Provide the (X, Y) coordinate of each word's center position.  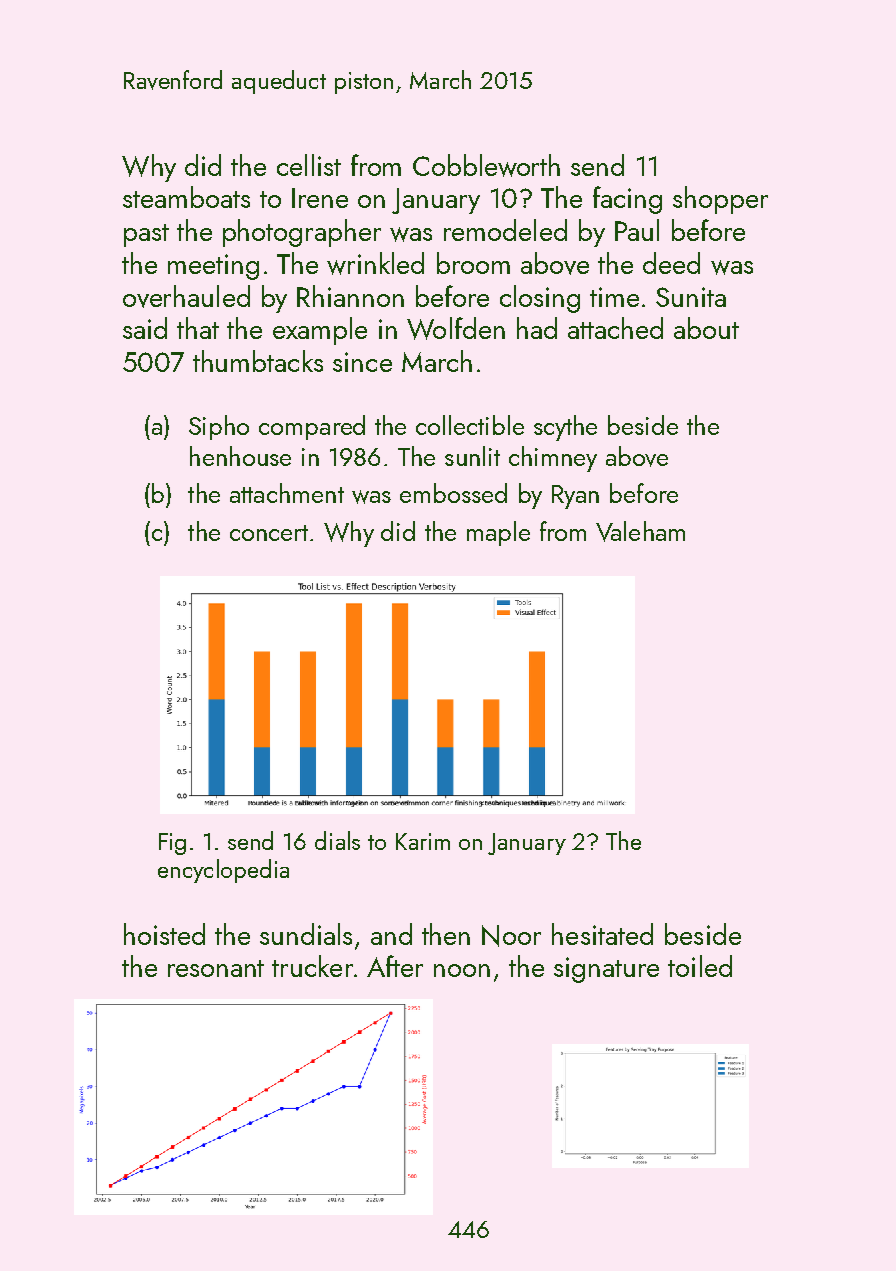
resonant (216, 968)
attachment (287, 493)
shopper (720, 200)
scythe (565, 428)
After (395, 966)
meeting (213, 267)
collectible (470, 425)
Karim (423, 841)
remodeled (505, 230)
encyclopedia (223, 871)
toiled (700, 966)
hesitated (602, 934)
